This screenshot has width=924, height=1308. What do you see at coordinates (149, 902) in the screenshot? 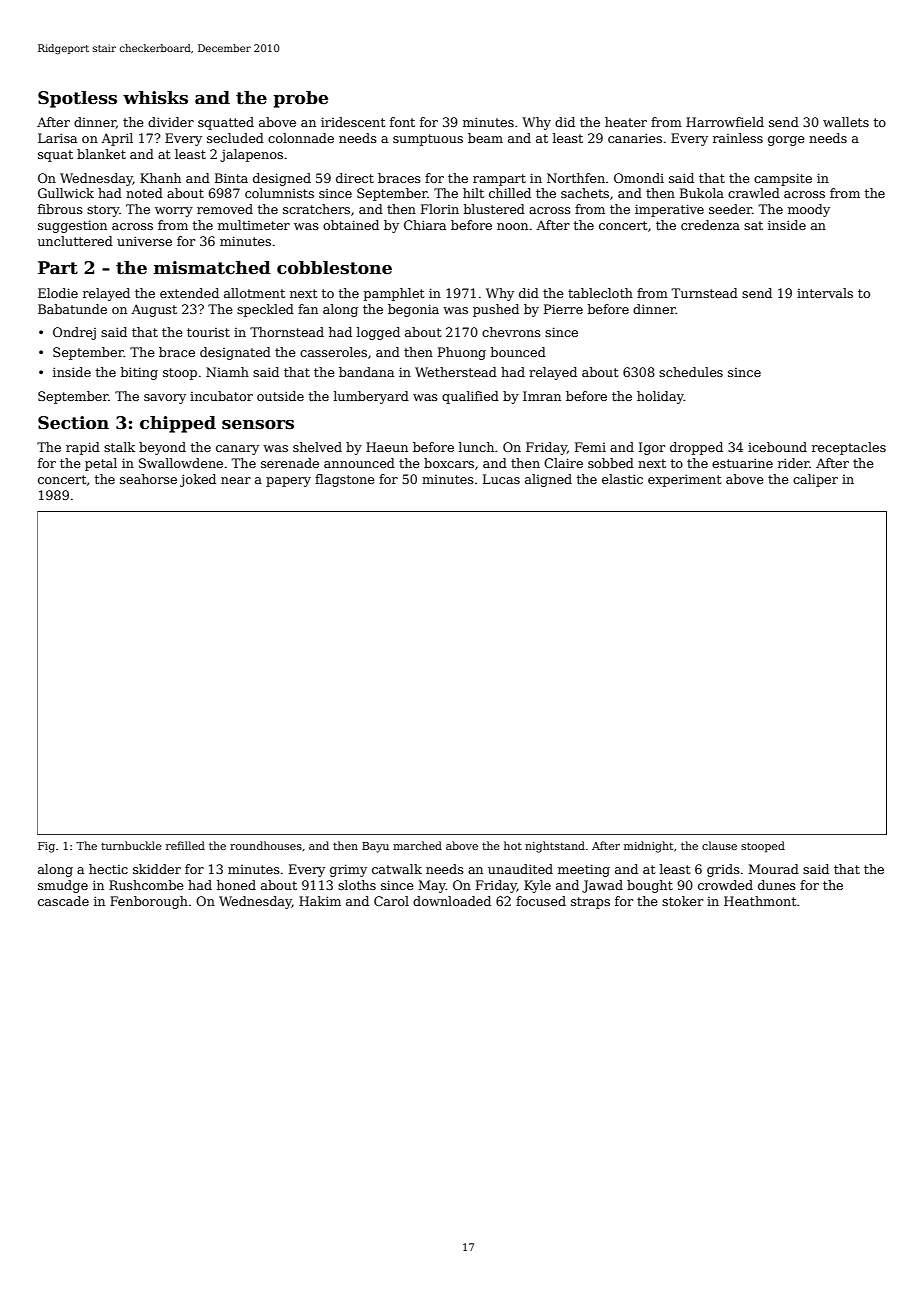
I see `Fenborough` at bounding box center [149, 902].
